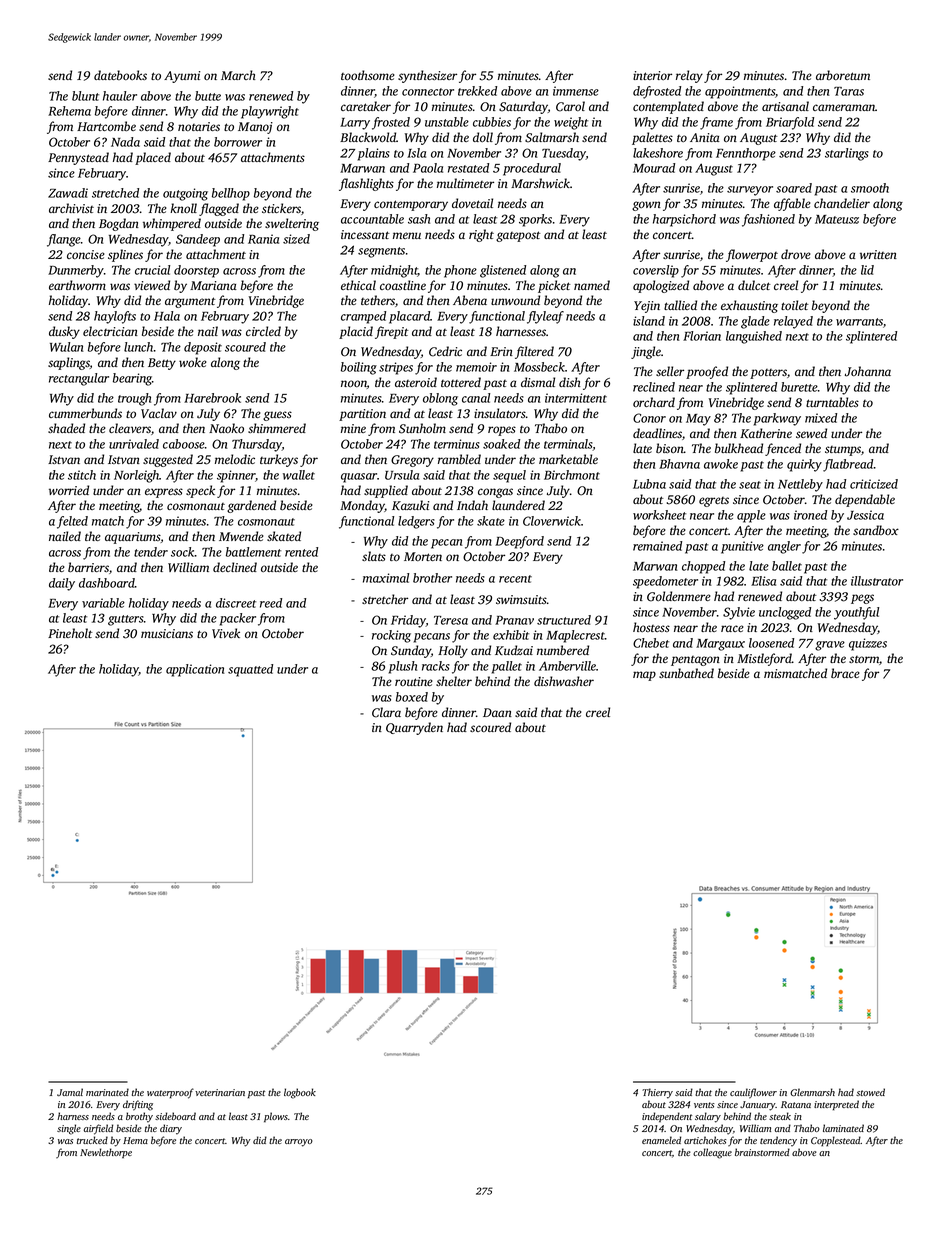 This screenshot has width=952, height=1233. What do you see at coordinates (468, 168) in the screenshot?
I see `restated` at bounding box center [468, 168].
